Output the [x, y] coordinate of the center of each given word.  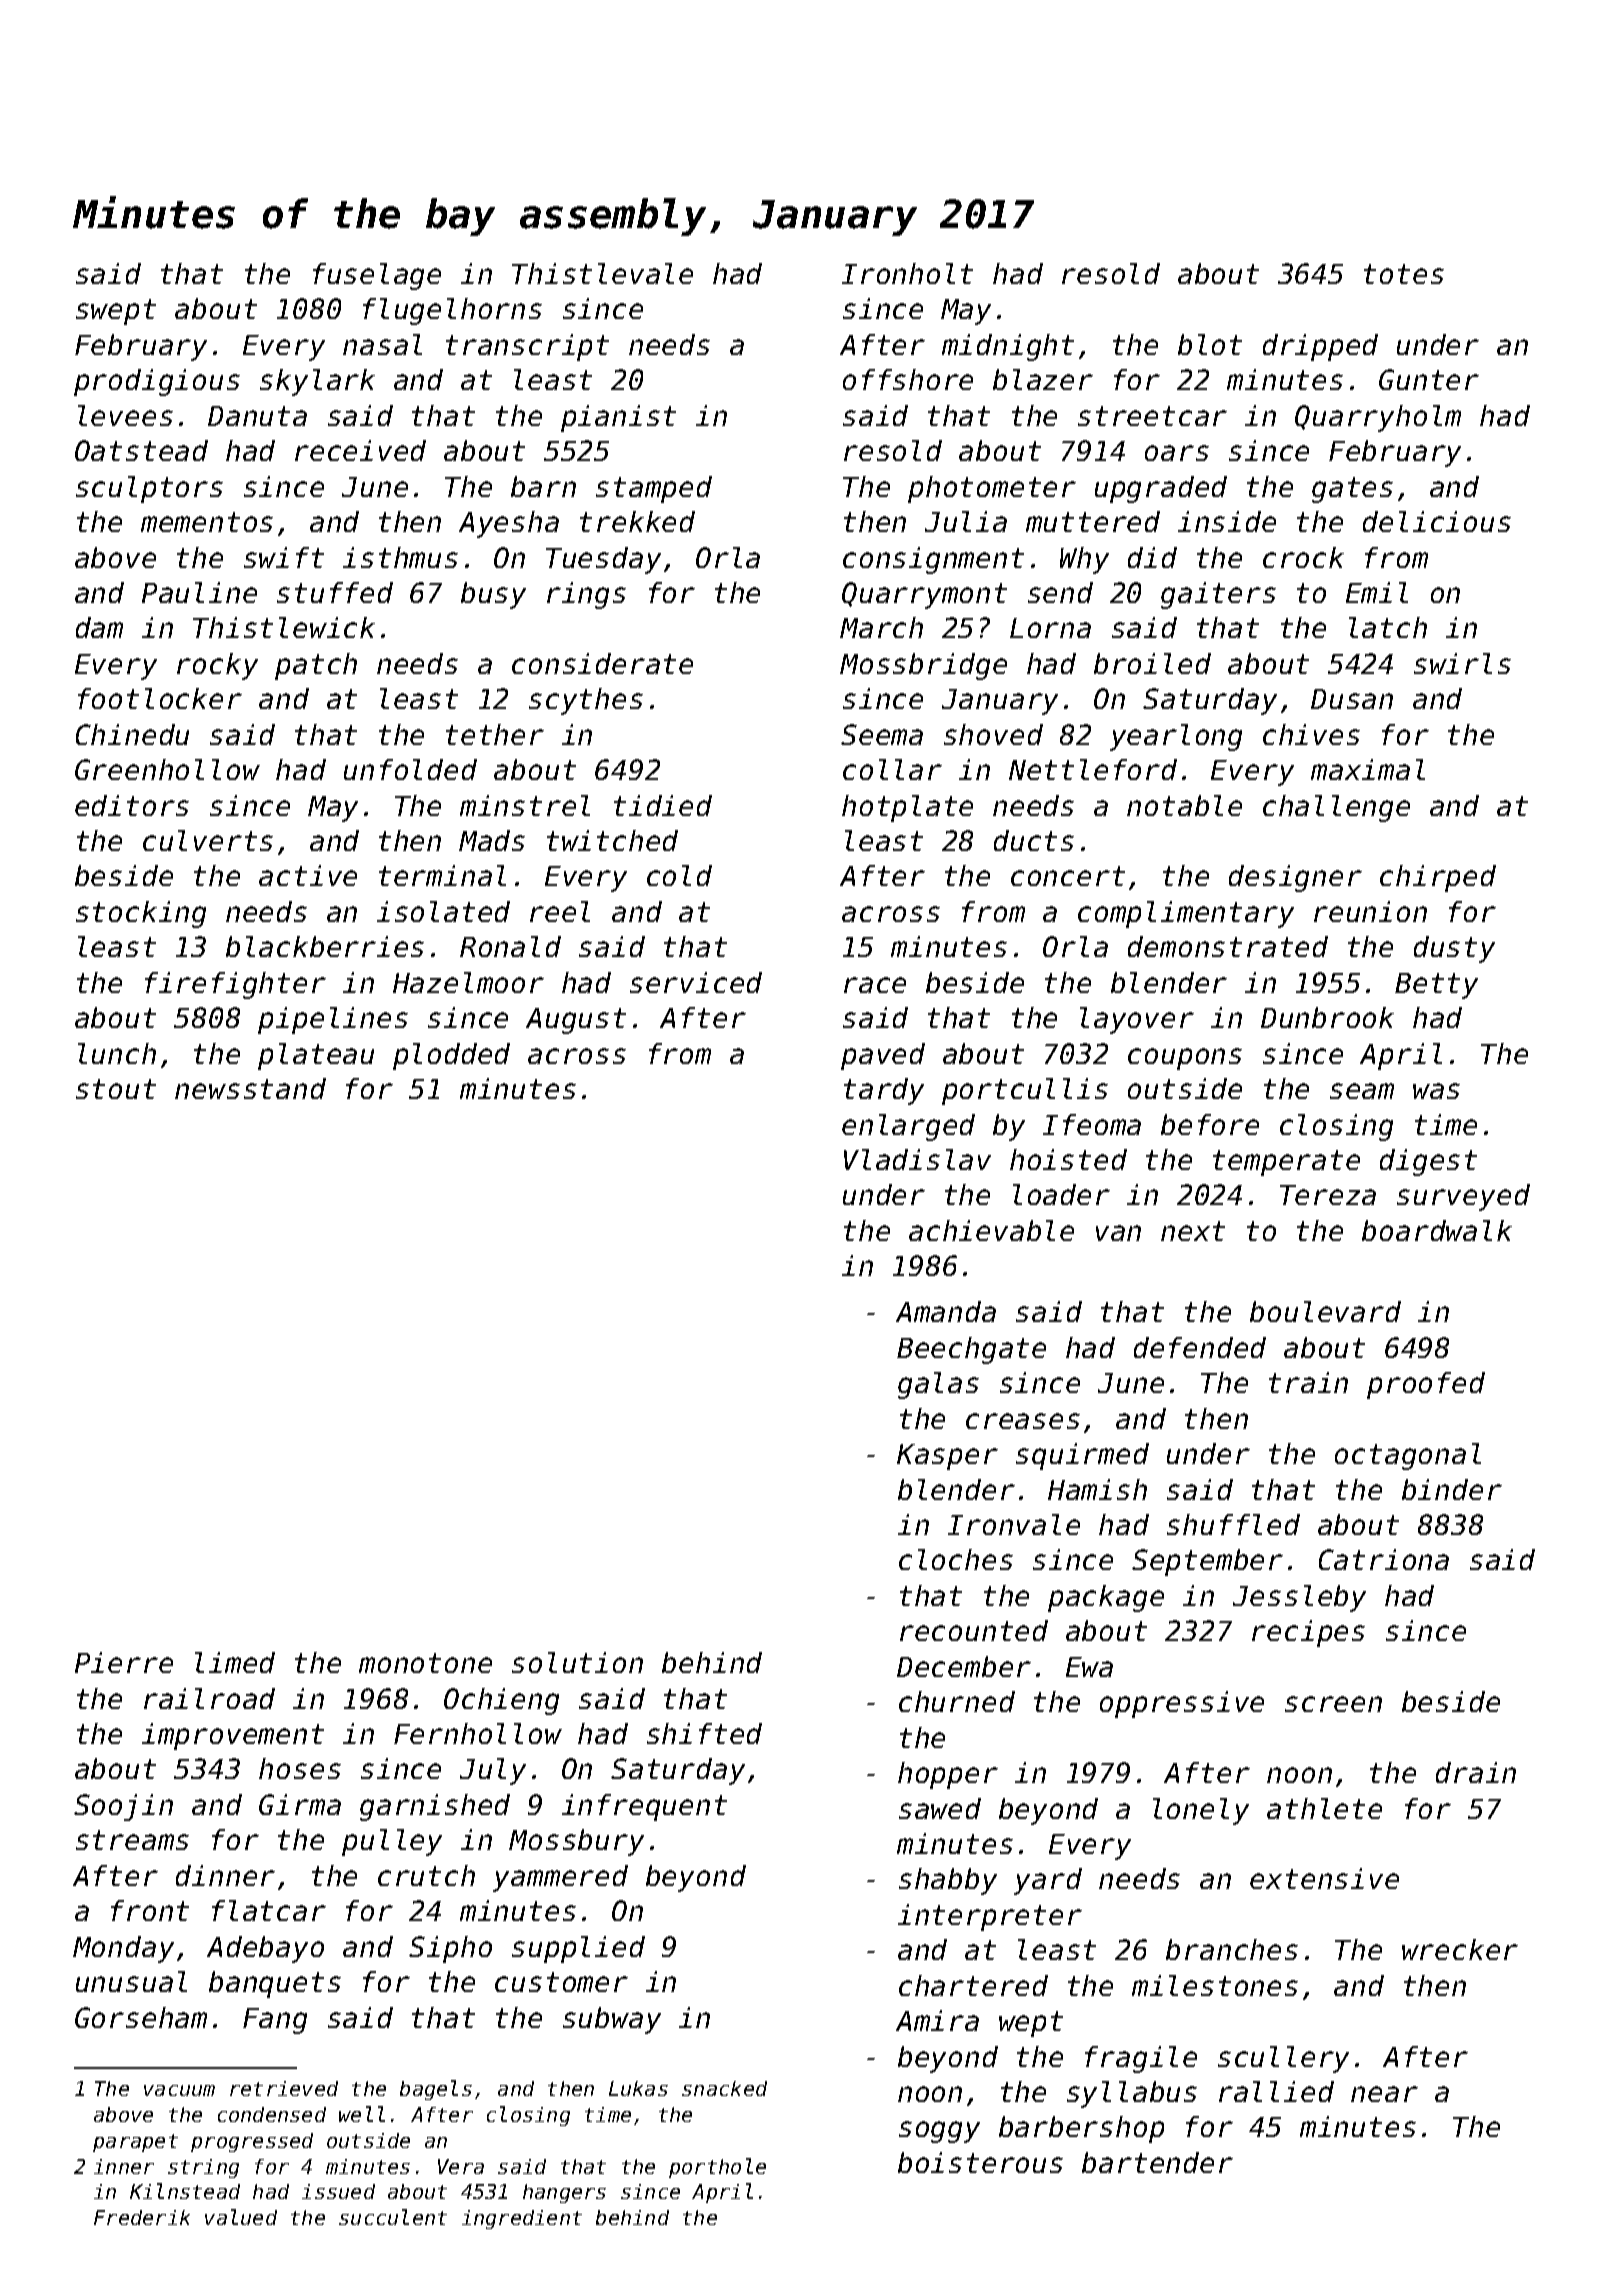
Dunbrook [1327, 1017]
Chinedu [132, 734]
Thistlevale [602, 273]
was [1436, 1091]
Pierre [124, 1662]
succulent [393, 2217]
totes [1404, 274]
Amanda [946, 1311]
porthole [717, 2168]
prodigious [157, 382]
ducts [1034, 840]
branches [1232, 1949]
